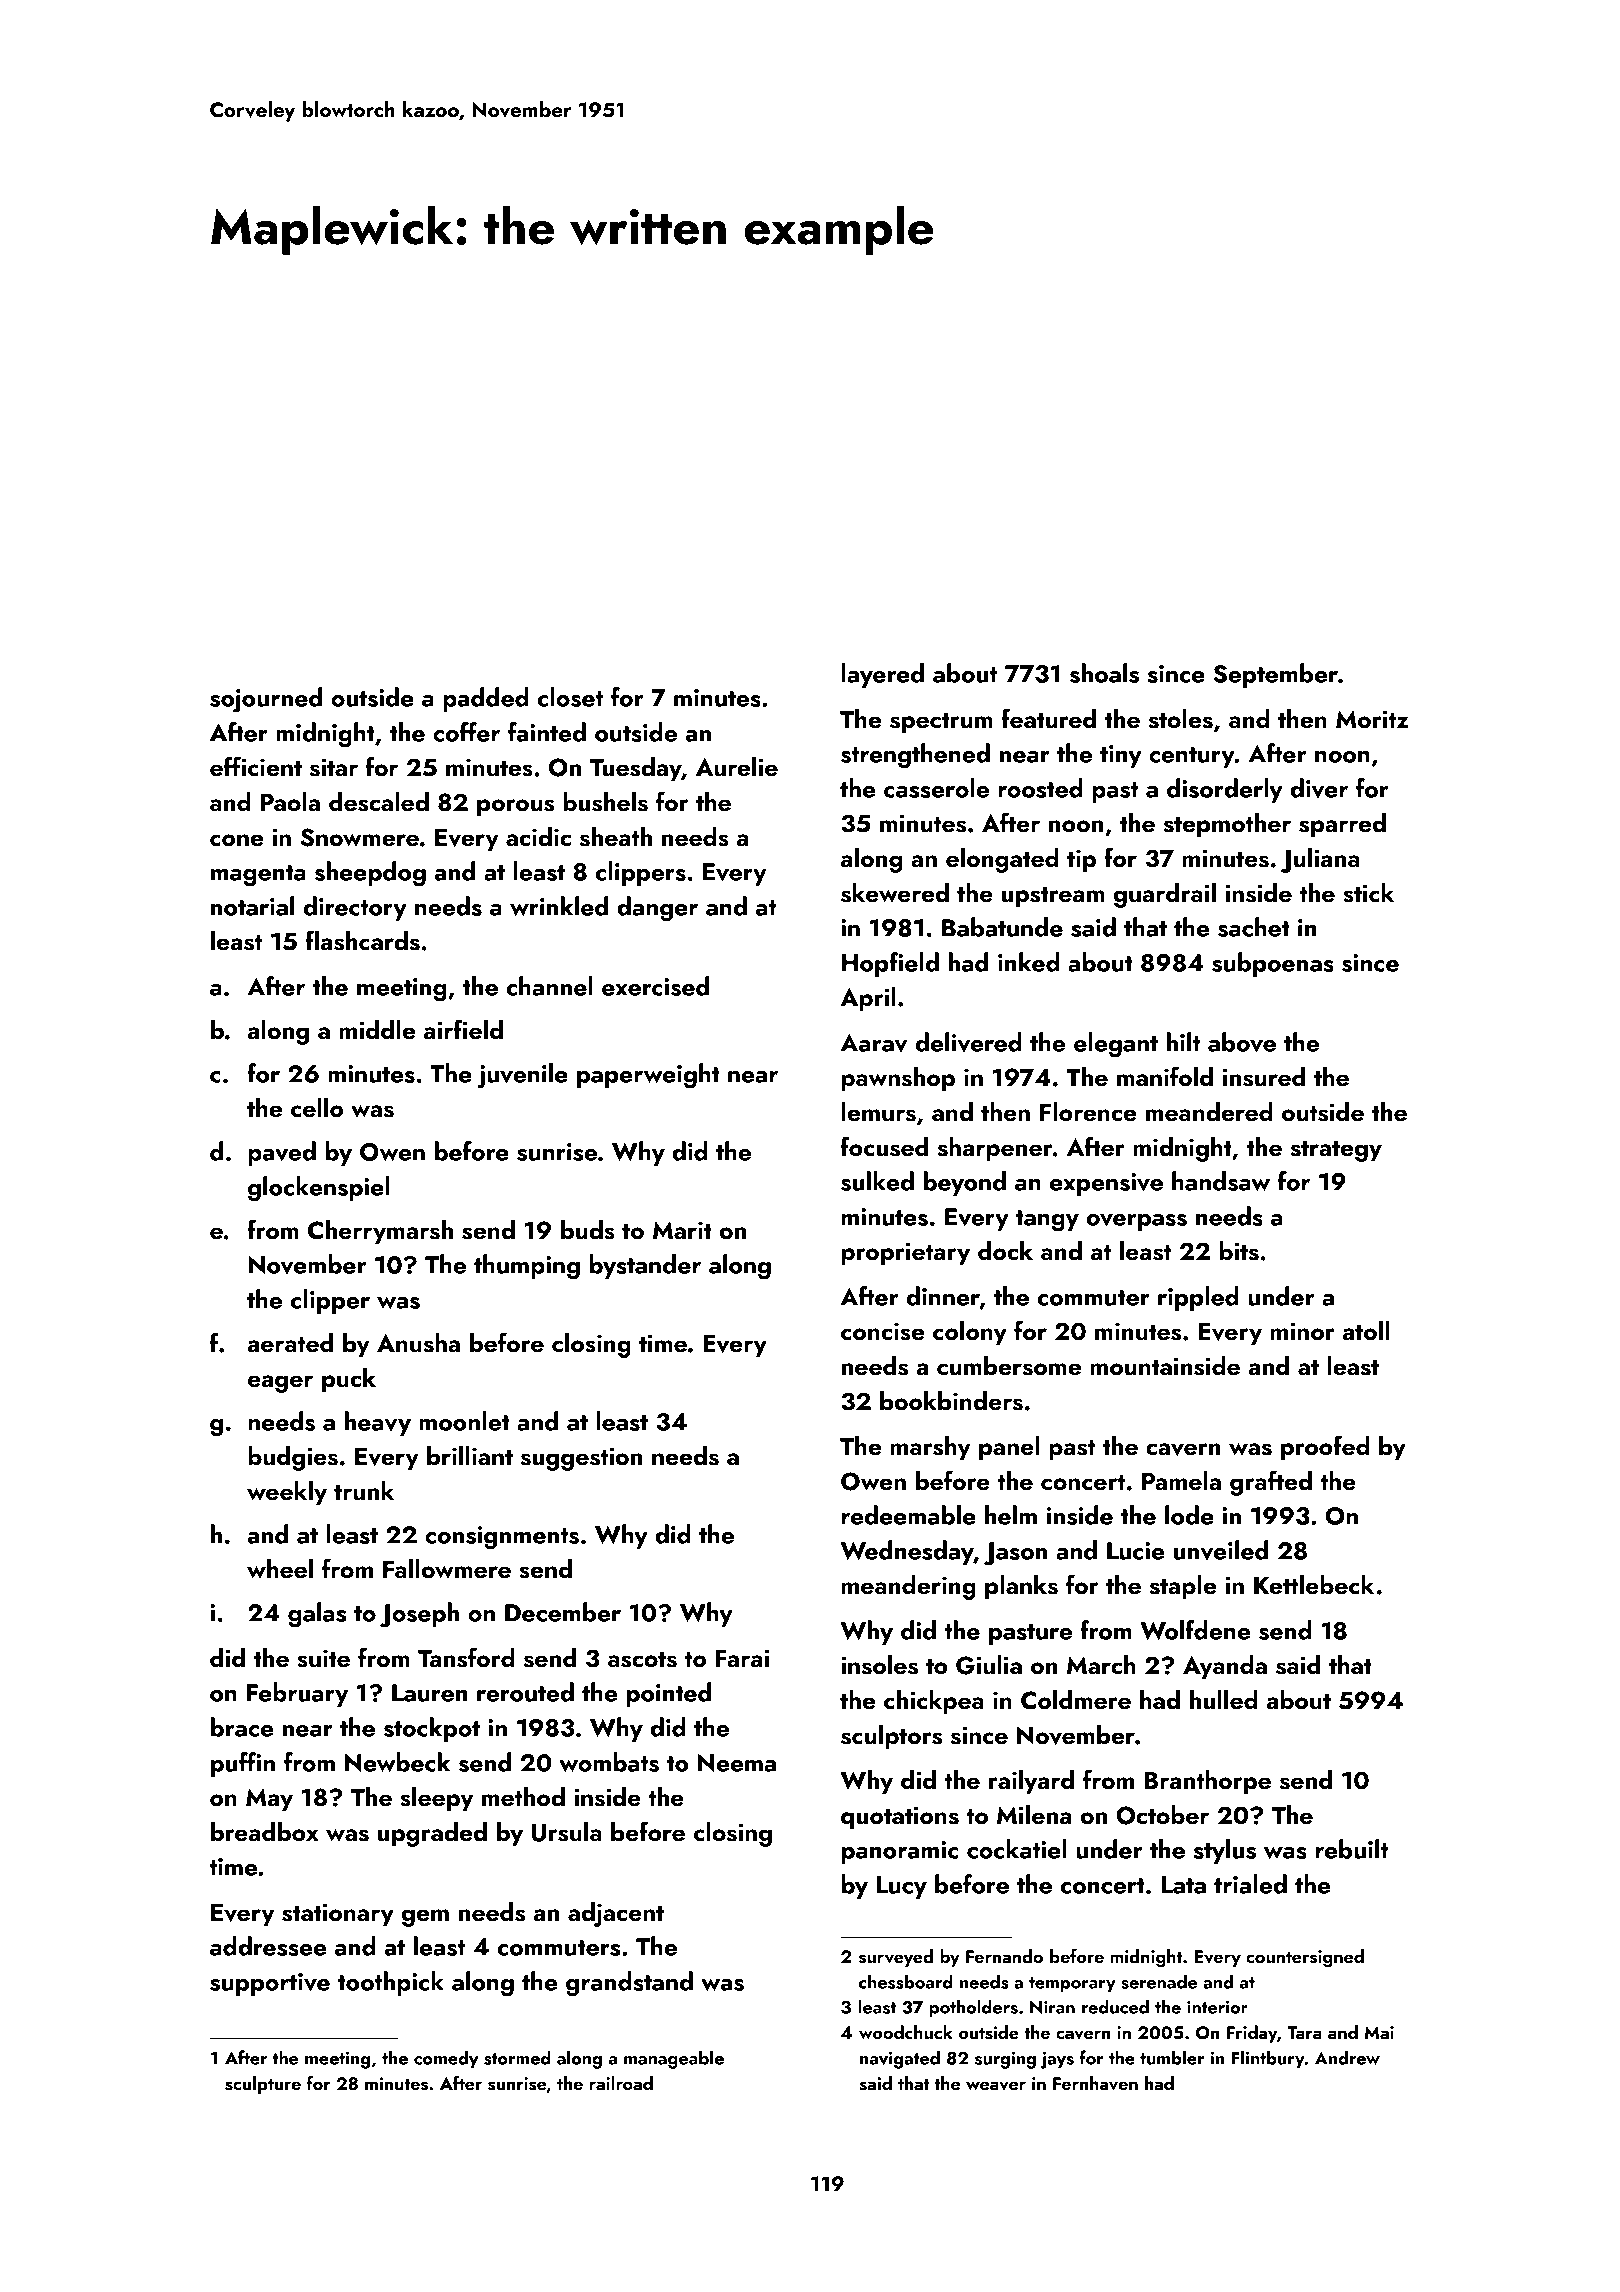  I want to click on delivered, so click(969, 1042).
